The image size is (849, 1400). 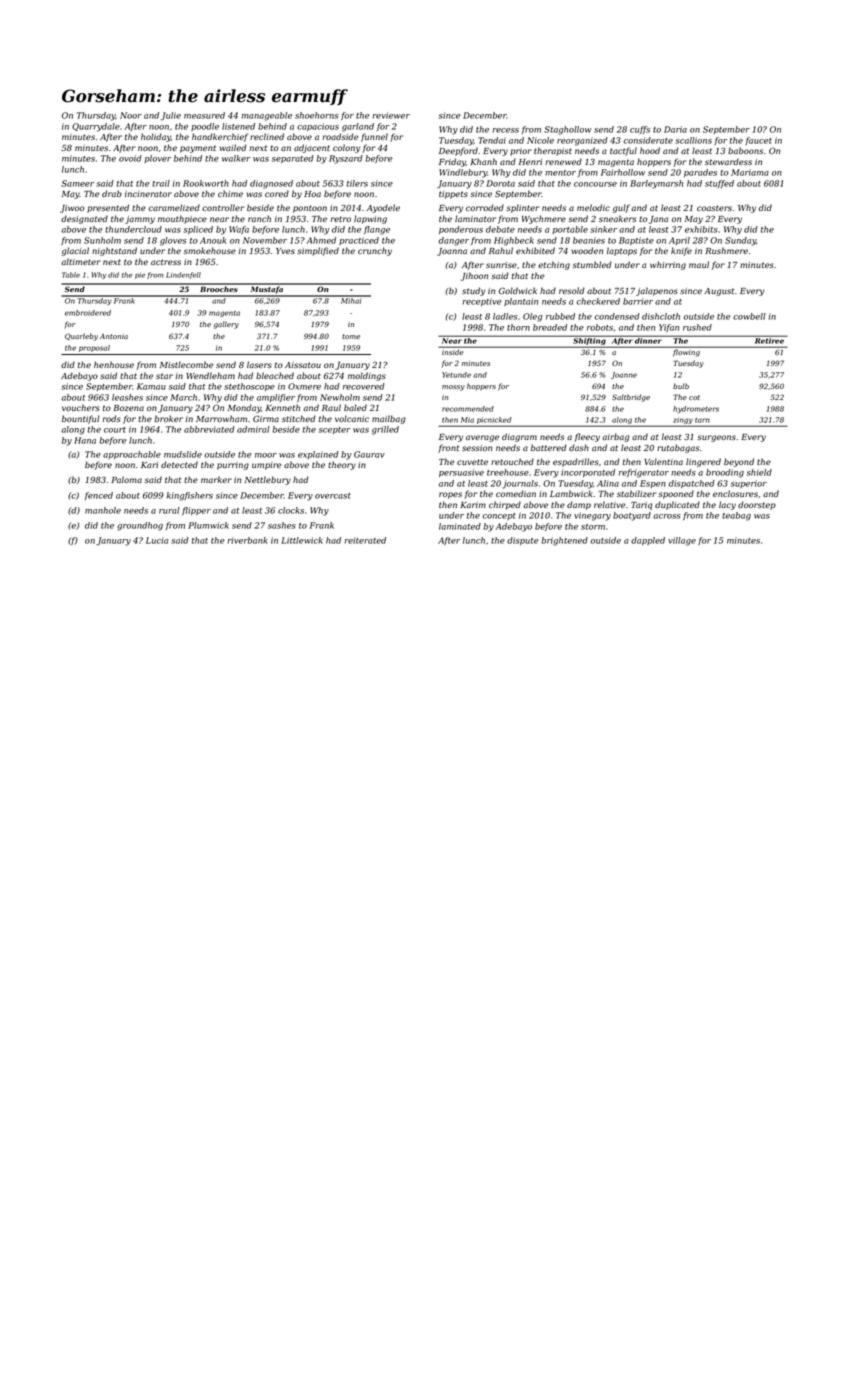 What do you see at coordinates (677, 505) in the screenshot?
I see `duplicated` at bounding box center [677, 505].
